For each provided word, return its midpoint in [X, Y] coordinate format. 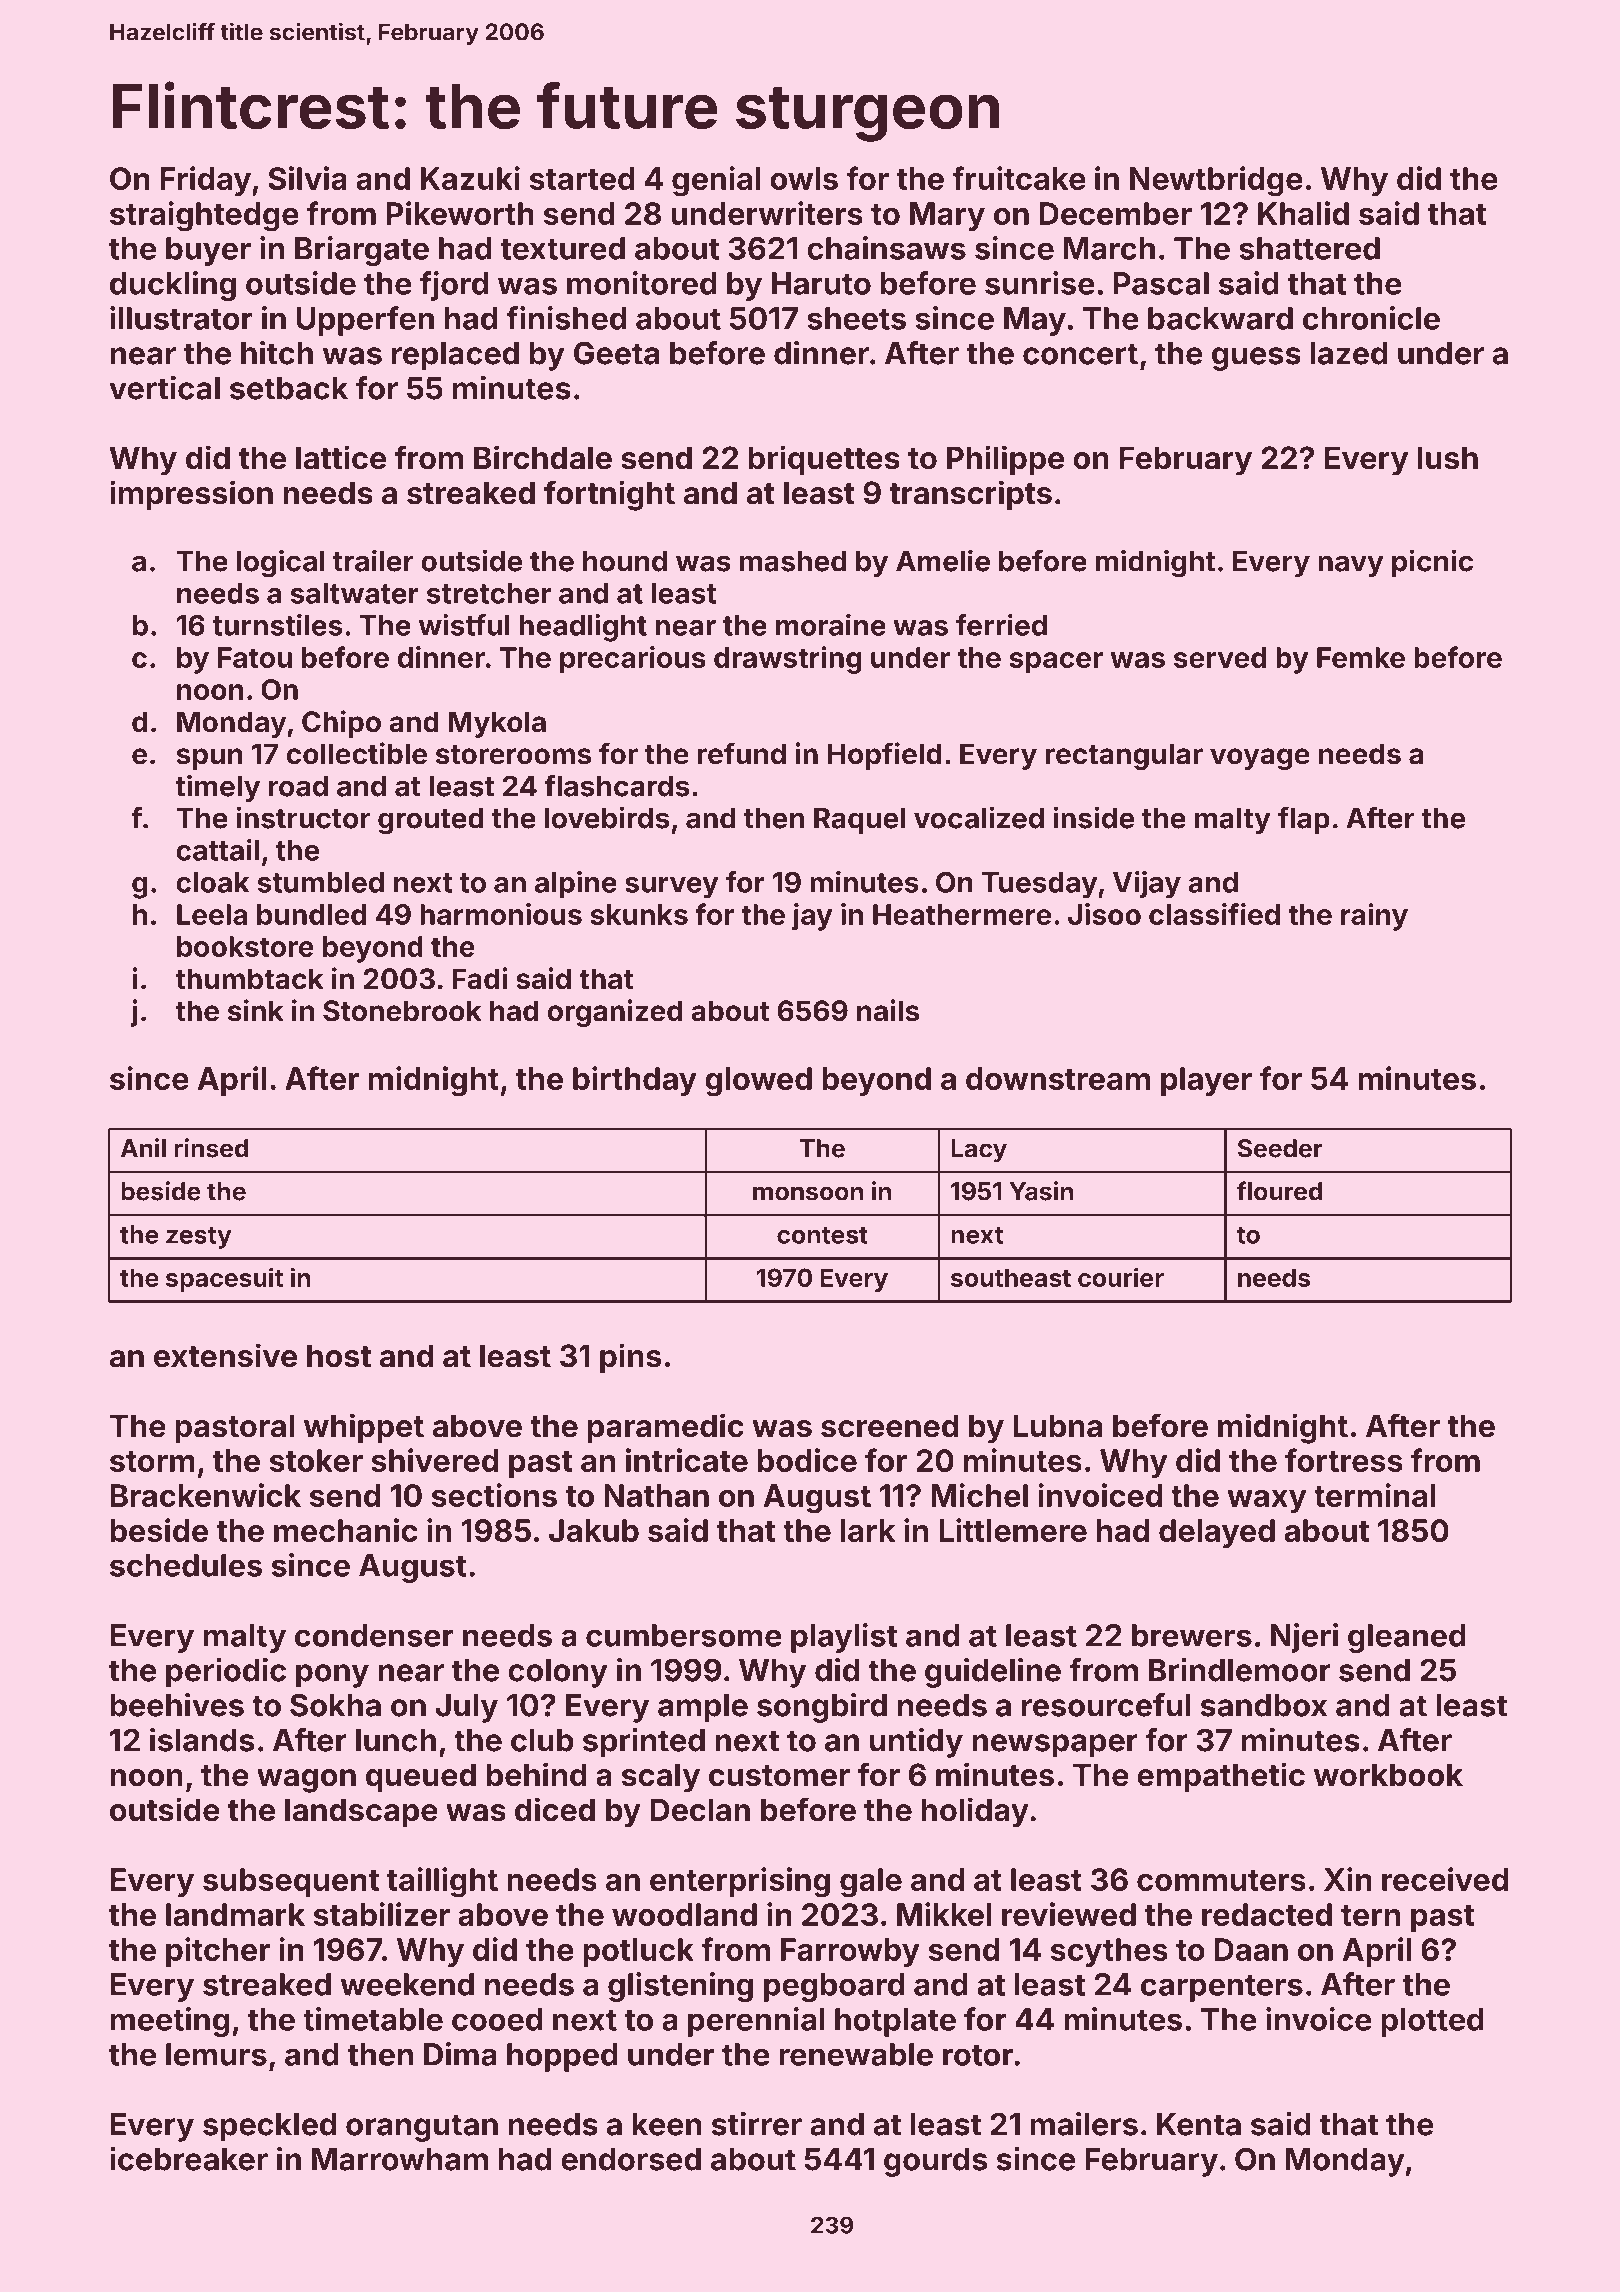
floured [1279, 1191]
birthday [635, 1081]
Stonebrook [402, 1011]
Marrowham [400, 2159]
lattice [341, 457]
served [1220, 657]
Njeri [1304, 1638]
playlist [844, 1638]
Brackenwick [206, 1495]
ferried [1001, 625]
